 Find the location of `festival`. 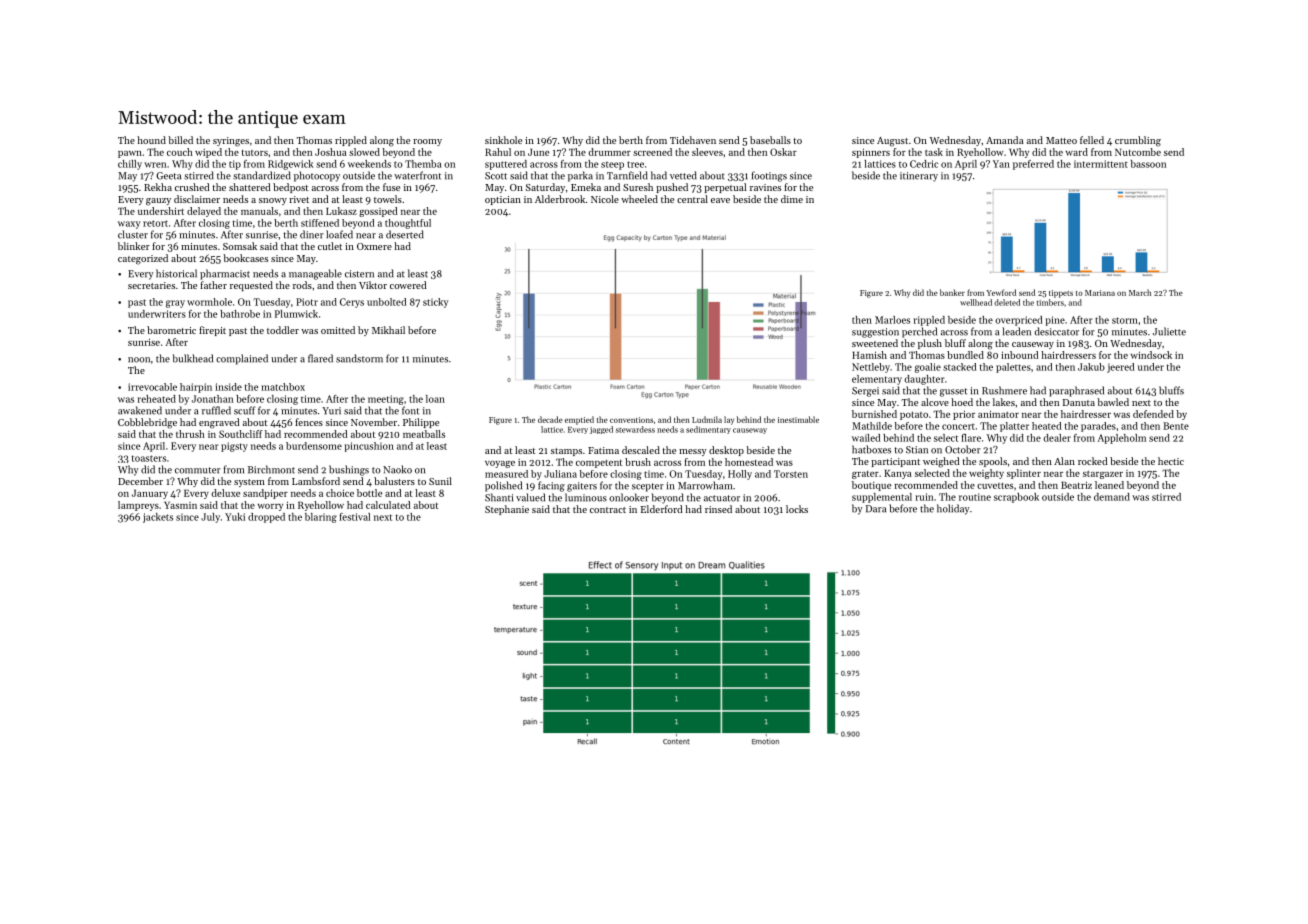

festival is located at coordinates (354, 517).
